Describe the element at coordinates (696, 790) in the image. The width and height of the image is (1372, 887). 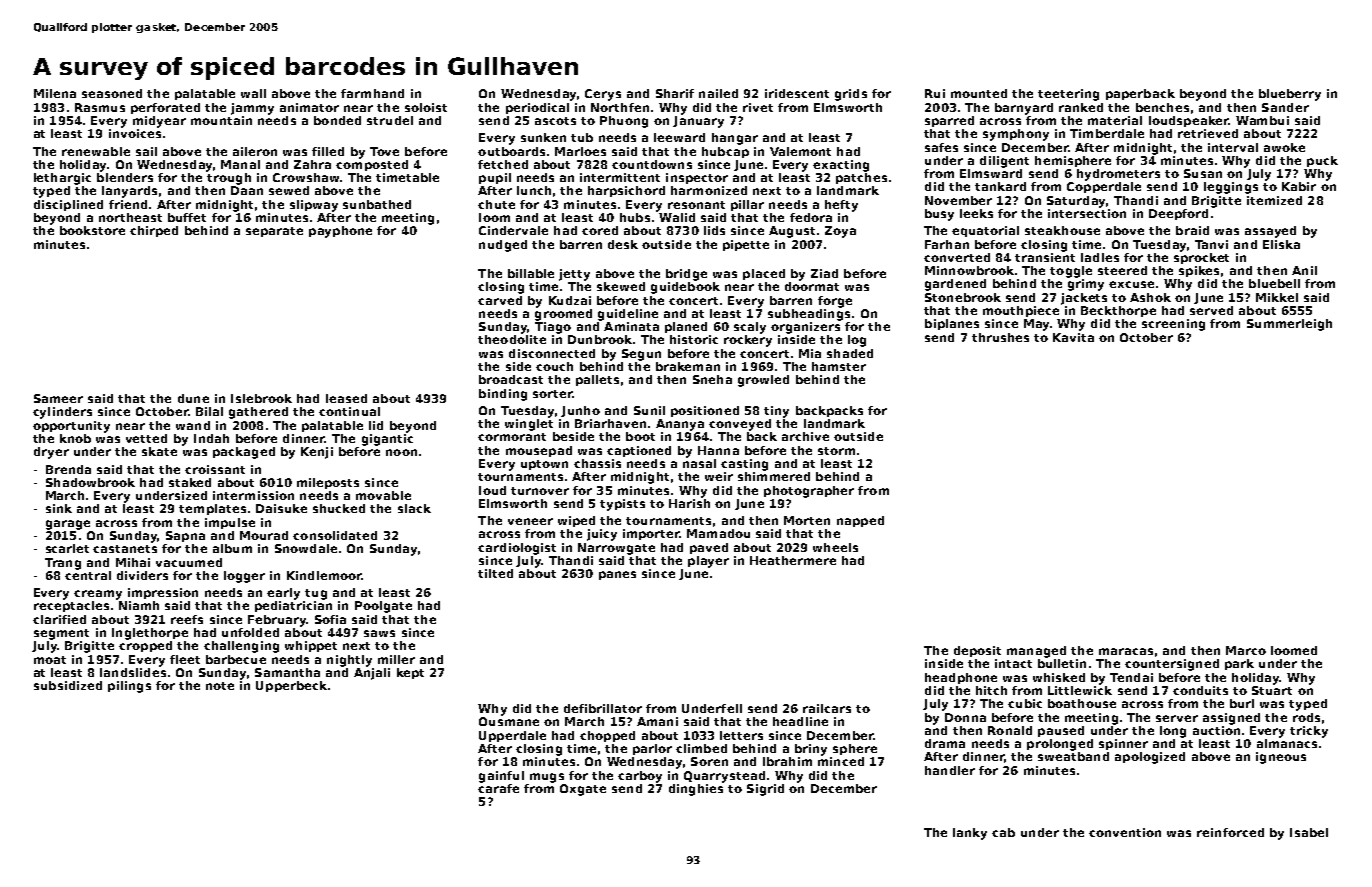
I see `dinghies` at that location.
